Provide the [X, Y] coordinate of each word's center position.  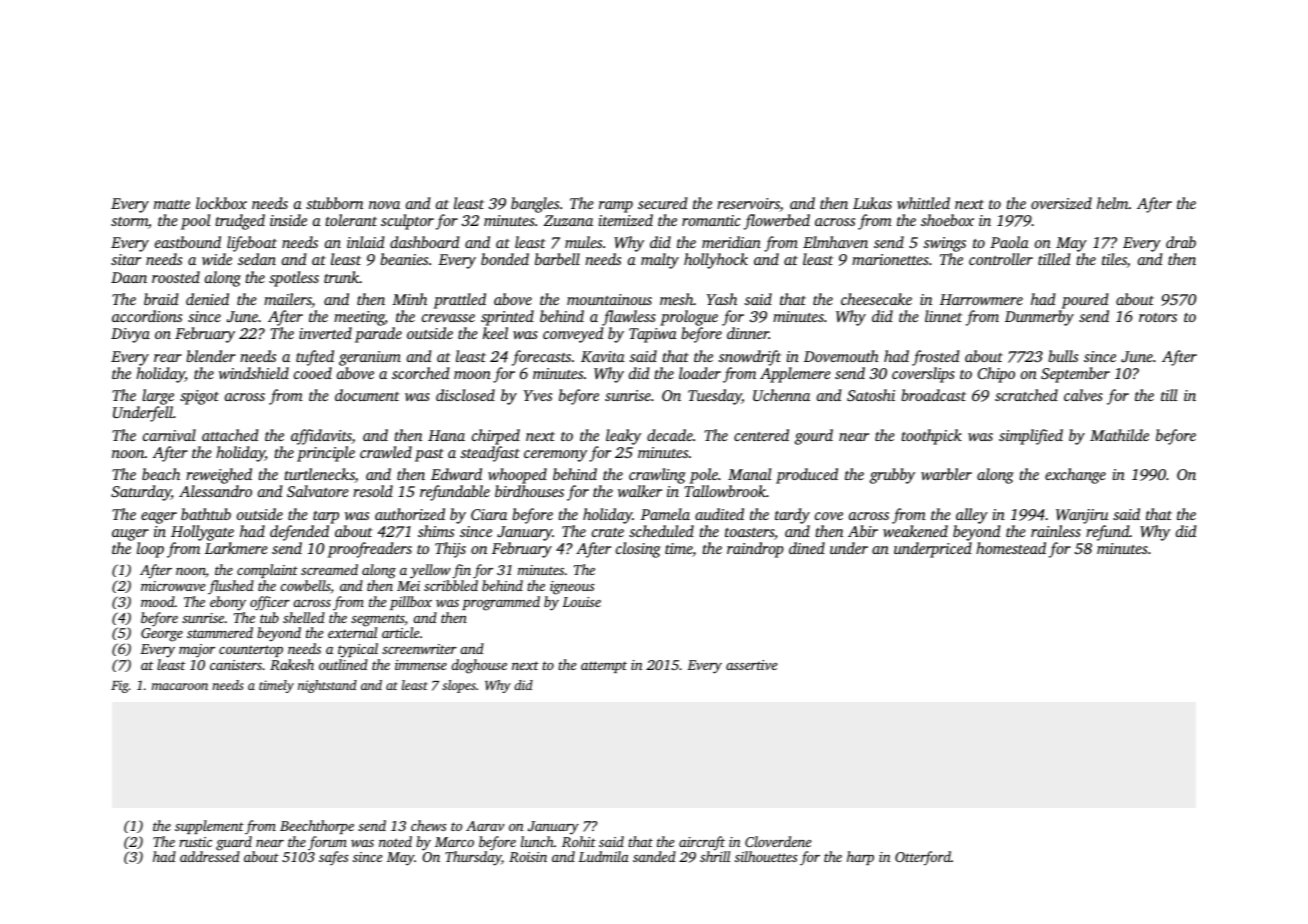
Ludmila [603, 856]
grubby [892, 476]
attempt [604, 667]
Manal [750, 474]
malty [660, 261]
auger [130, 535]
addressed [210, 856]
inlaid [366, 242]
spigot [199, 397]
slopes [459, 686]
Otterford [923, 858]
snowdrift [749, 358]
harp [860, 858]
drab [1181, 242]
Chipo [996, 375]
